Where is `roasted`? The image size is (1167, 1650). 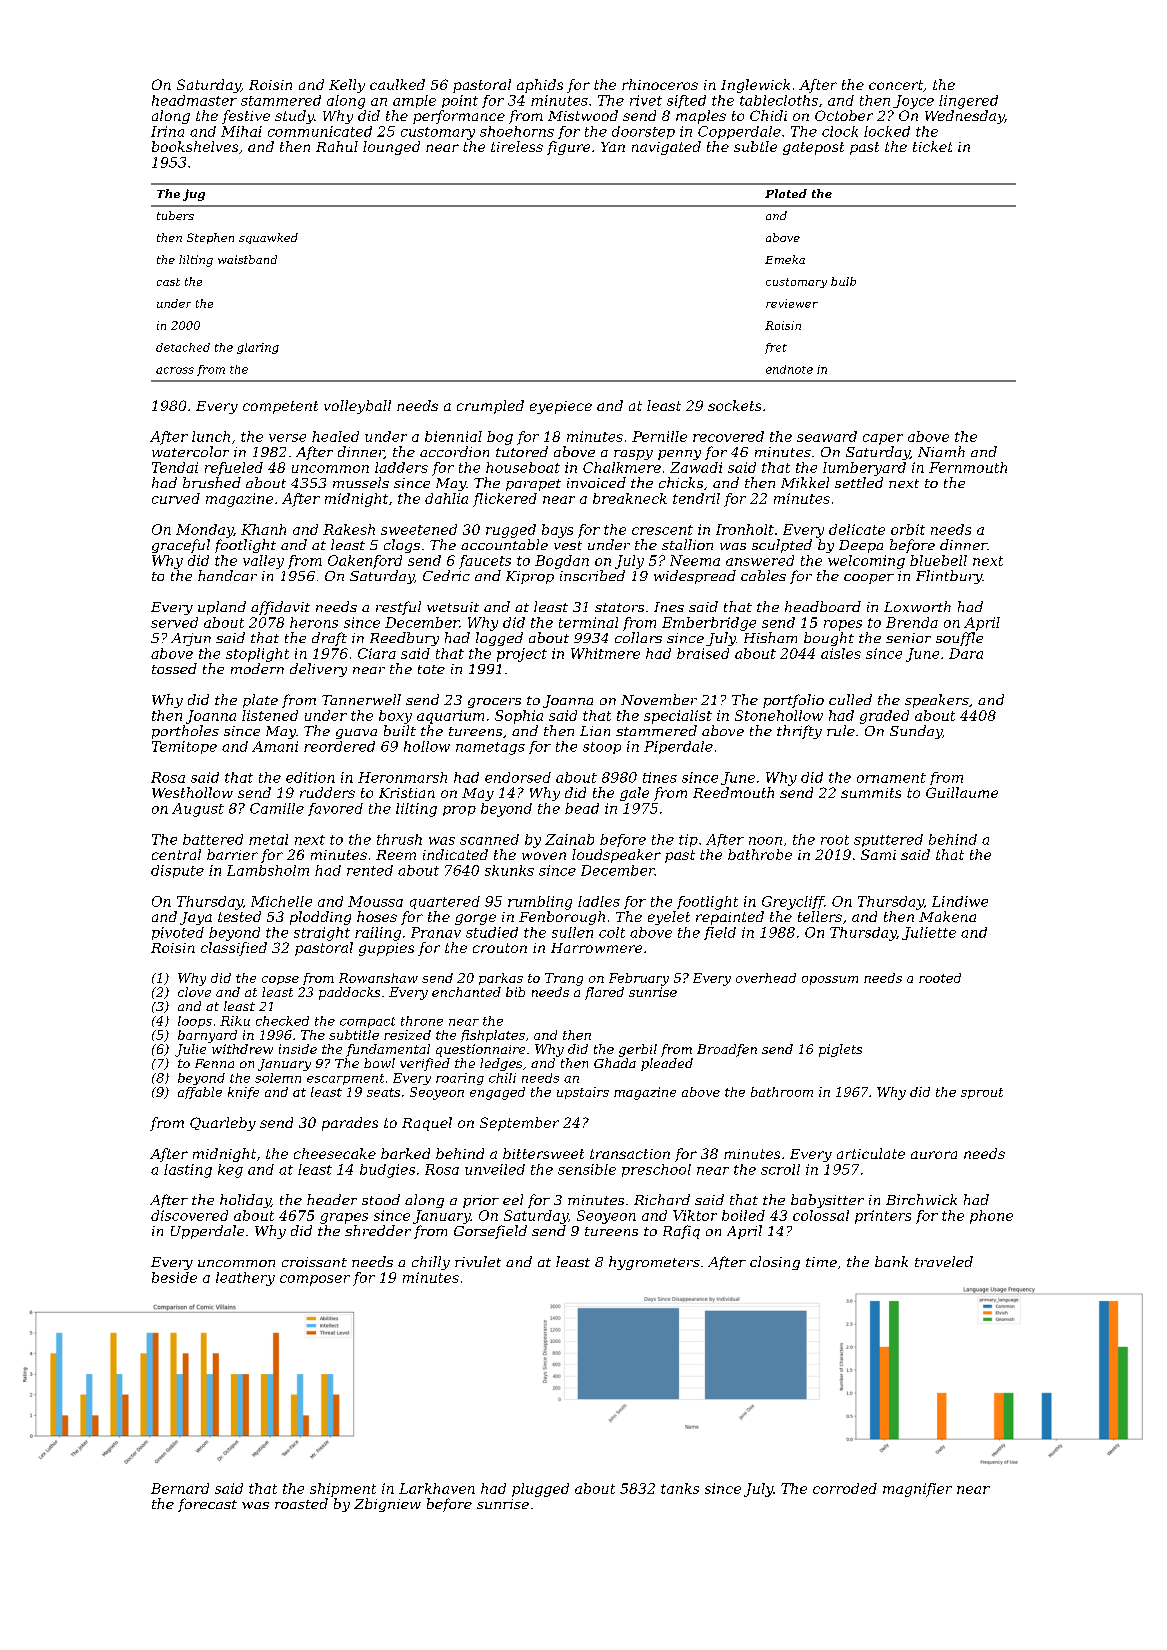
roasted is located at coordinates (301, 1503).
